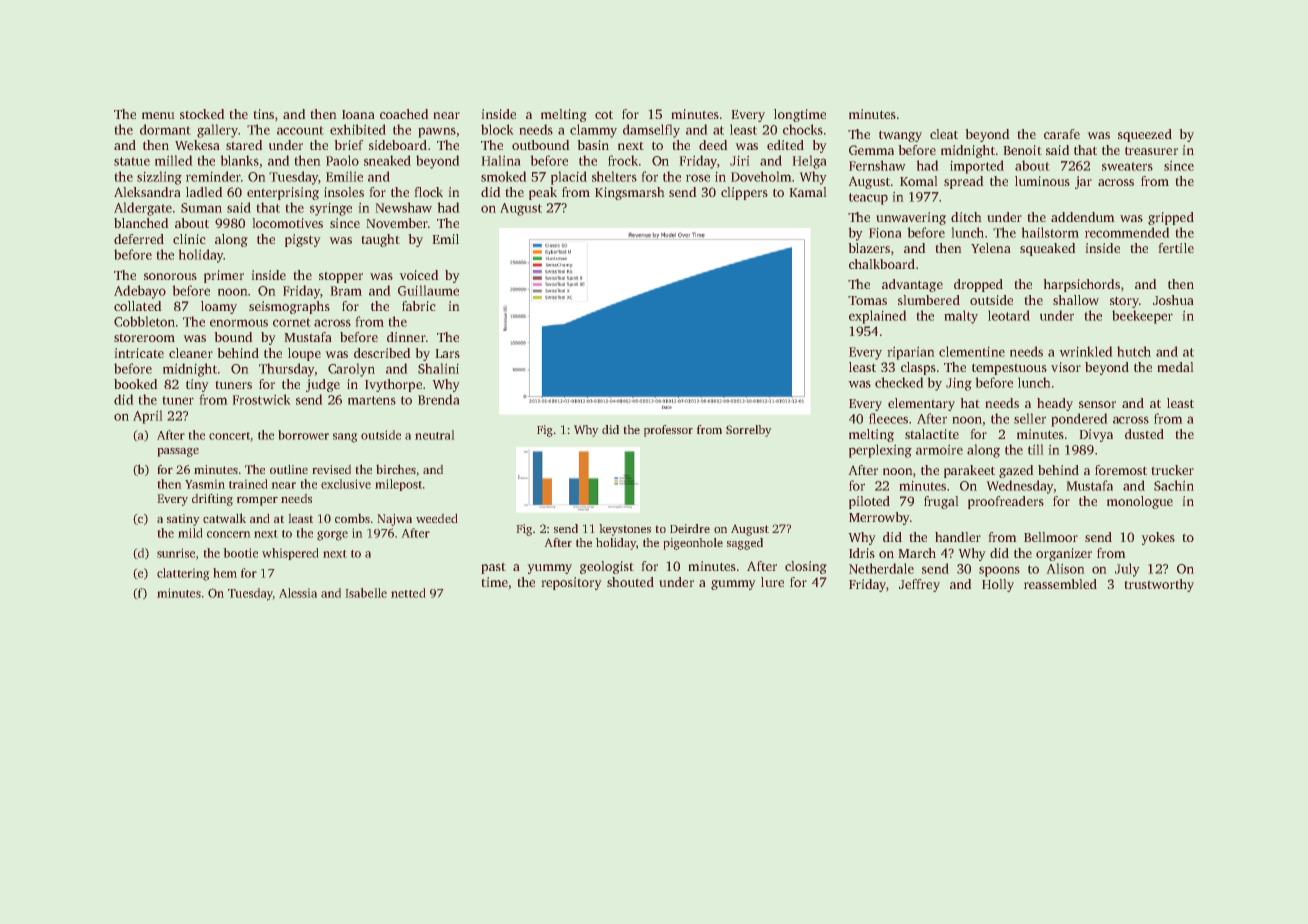 The height and width of the screenshot is (924, 1308). Describe the element at coordinates (239, 323) in the screenshot. I see `enormous` at that location.
